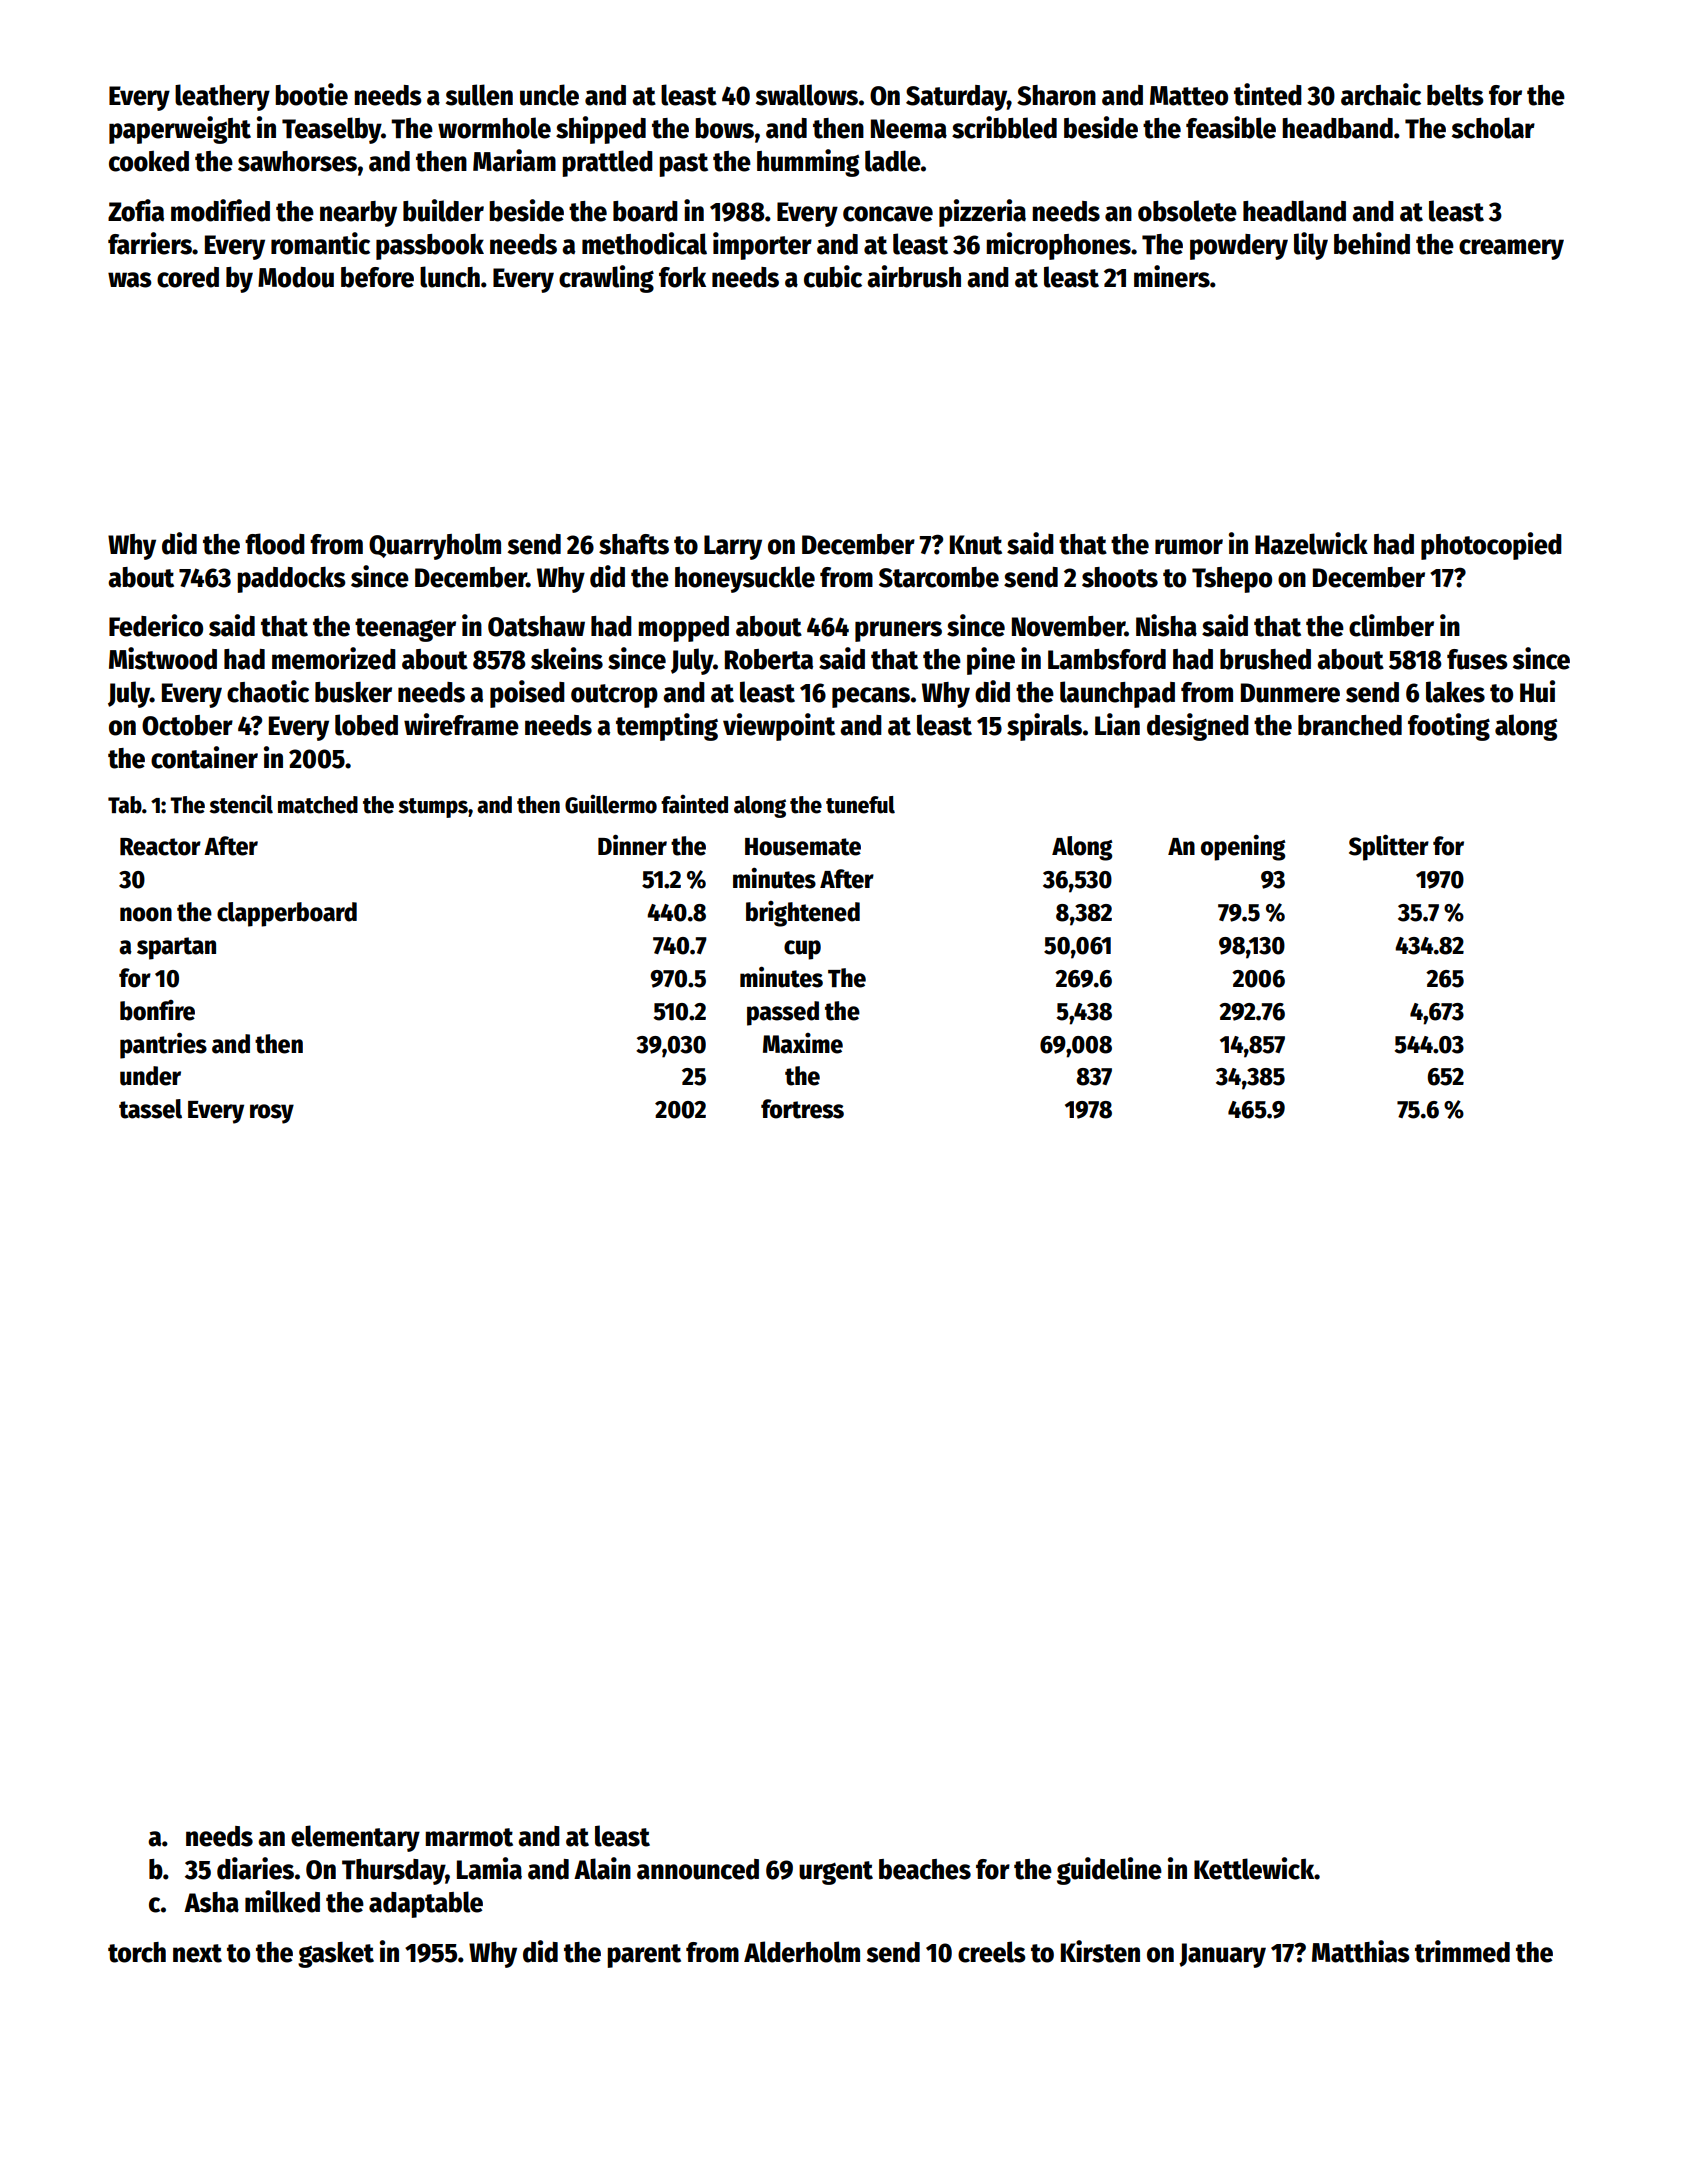  What do you see at coordinates (769, 659) in the screenshot?
I see `Roberta` at bounding box center [769, 659].
